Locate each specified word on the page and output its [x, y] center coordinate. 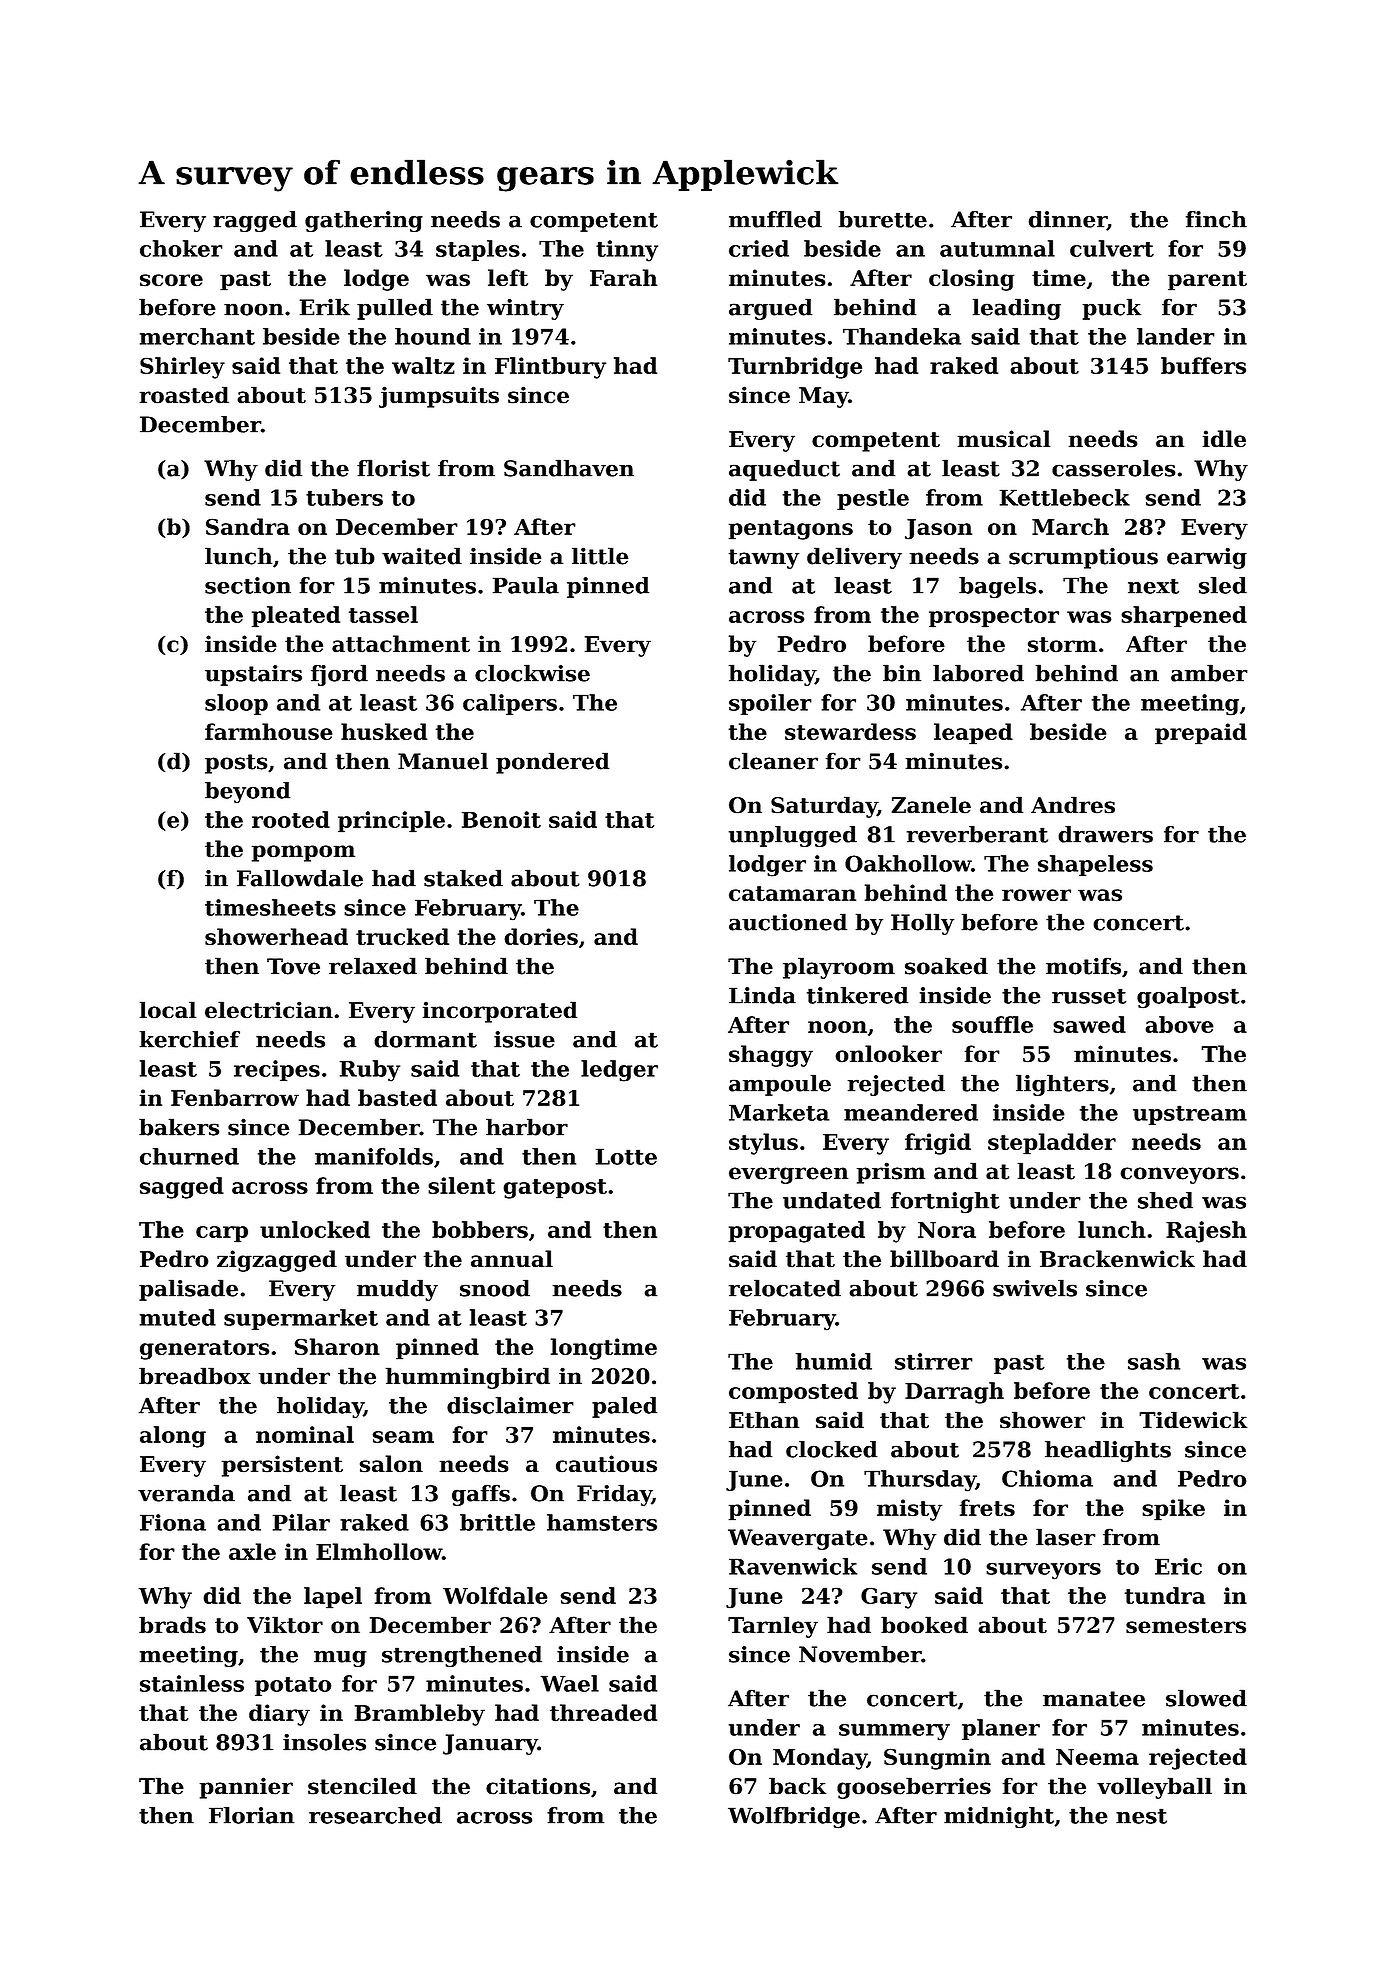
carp [222, 1234]
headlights [1108, 1451]
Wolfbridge [794, 1817]
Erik [325, 307]
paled [625, 1407]
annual [512, 1259]
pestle [873, 499]
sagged [182, 1188]
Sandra [248, 526]
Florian [252, 1815]
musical [1004, 439]
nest [1141, 1816]
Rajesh [1206, 1232]
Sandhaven [569, 468]
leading [1016, 309]
